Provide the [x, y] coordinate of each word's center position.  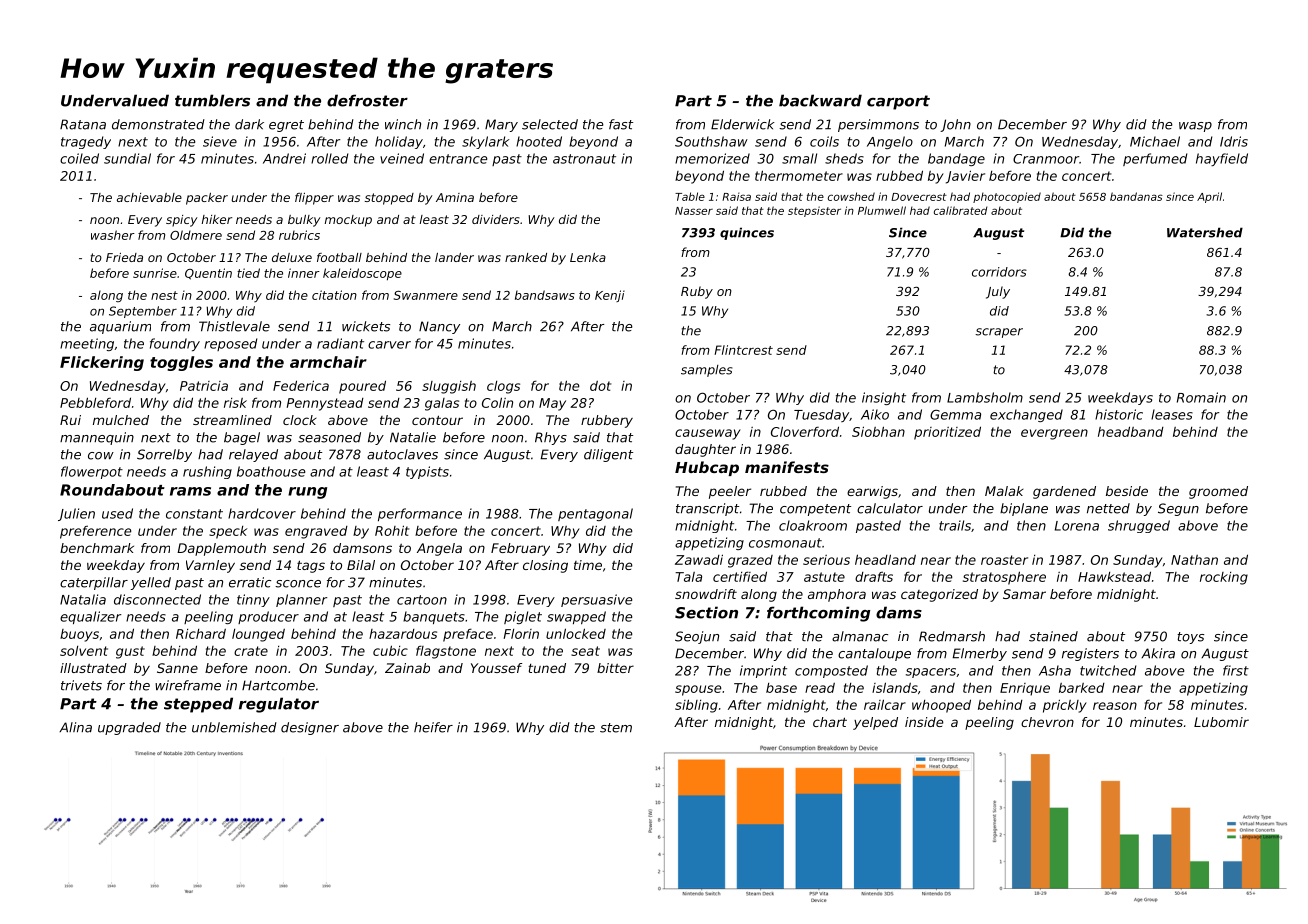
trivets [81, 685]
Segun [1178, 509]
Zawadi [699, 559]
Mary [501, 125]
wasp [1195, 127]
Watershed [1205, 232]
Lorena [1077, 526]
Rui [70, 420]
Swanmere [426, 295]
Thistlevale [234, 326]
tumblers [212, 100]
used [117, 513]
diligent [608, 455]
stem [616, 728]
